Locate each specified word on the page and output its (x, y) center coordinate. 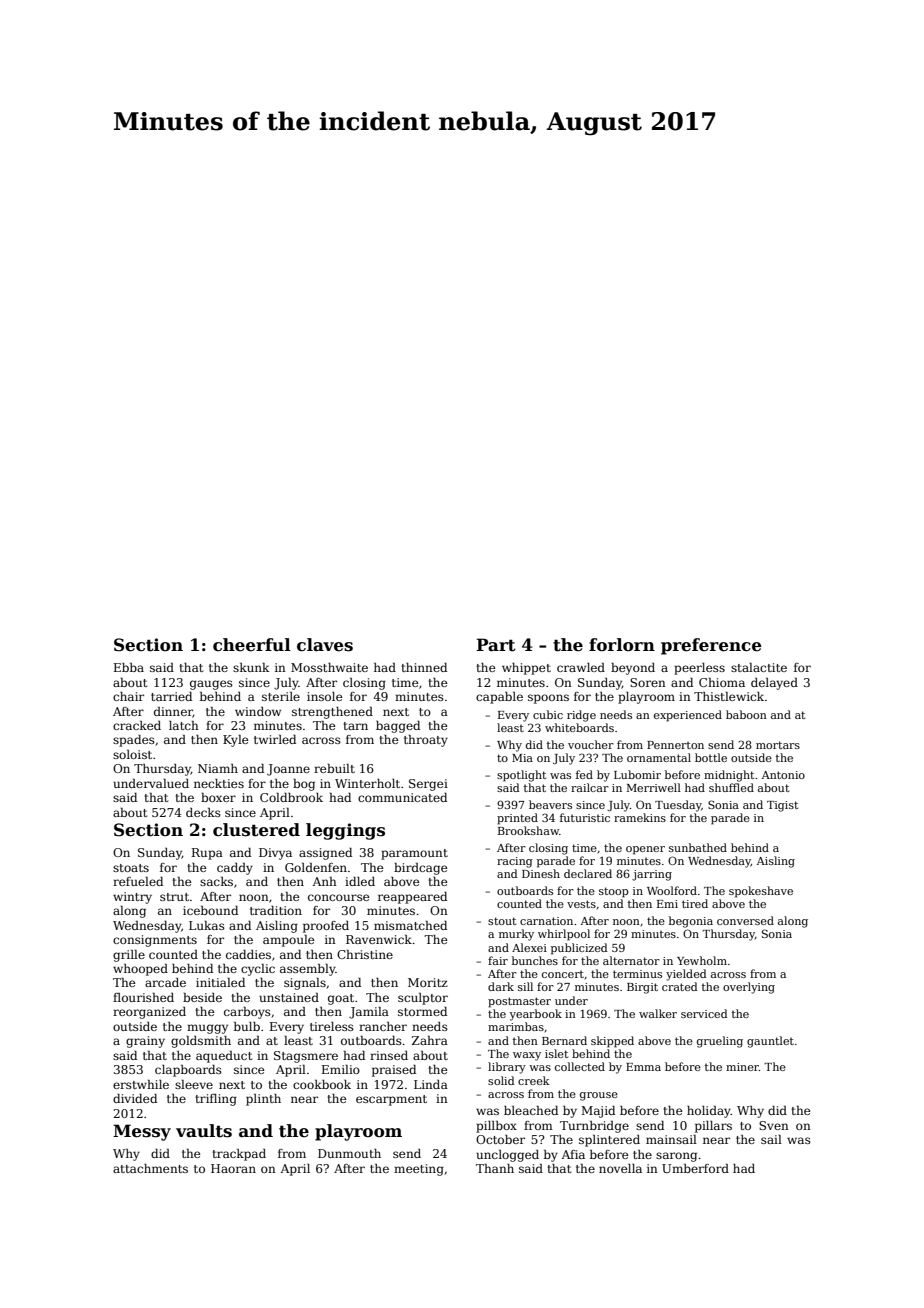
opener (645, 850)
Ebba (129, 667)
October (500, 1139)
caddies (248, 954)
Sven (774, 1125)
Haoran (233, 1168)
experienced (688, 716)
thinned (424, 667)
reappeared (412, 898)
